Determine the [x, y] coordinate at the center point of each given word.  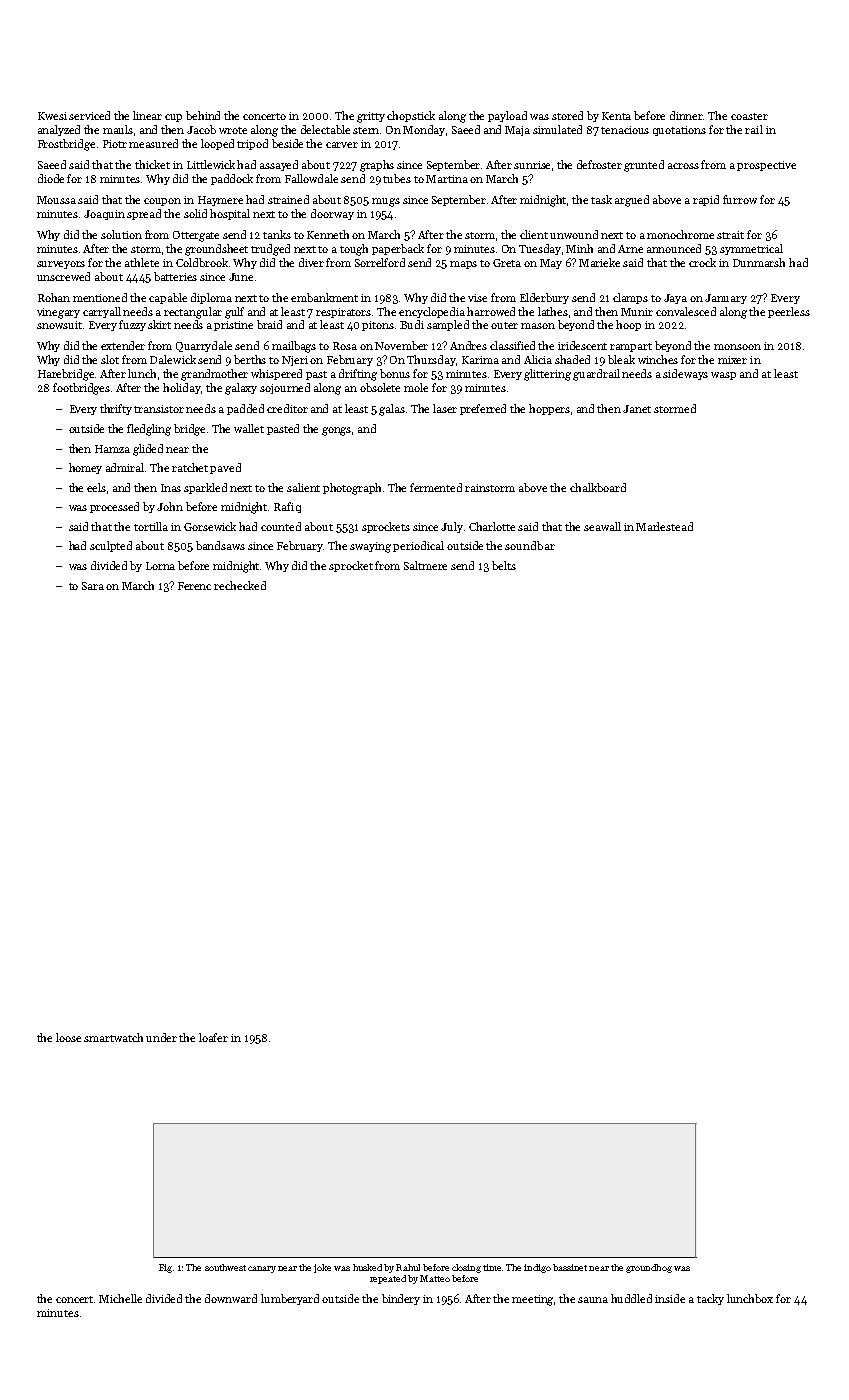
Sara [93, 586]
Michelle [120, 1298]
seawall [602, 526]
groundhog [649, 1268]
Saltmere [425, 565]
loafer [213, 1037]
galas [392, 410]
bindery [401, 1299]
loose [68, 1037]
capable [168, 298]
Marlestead [664, 526]
